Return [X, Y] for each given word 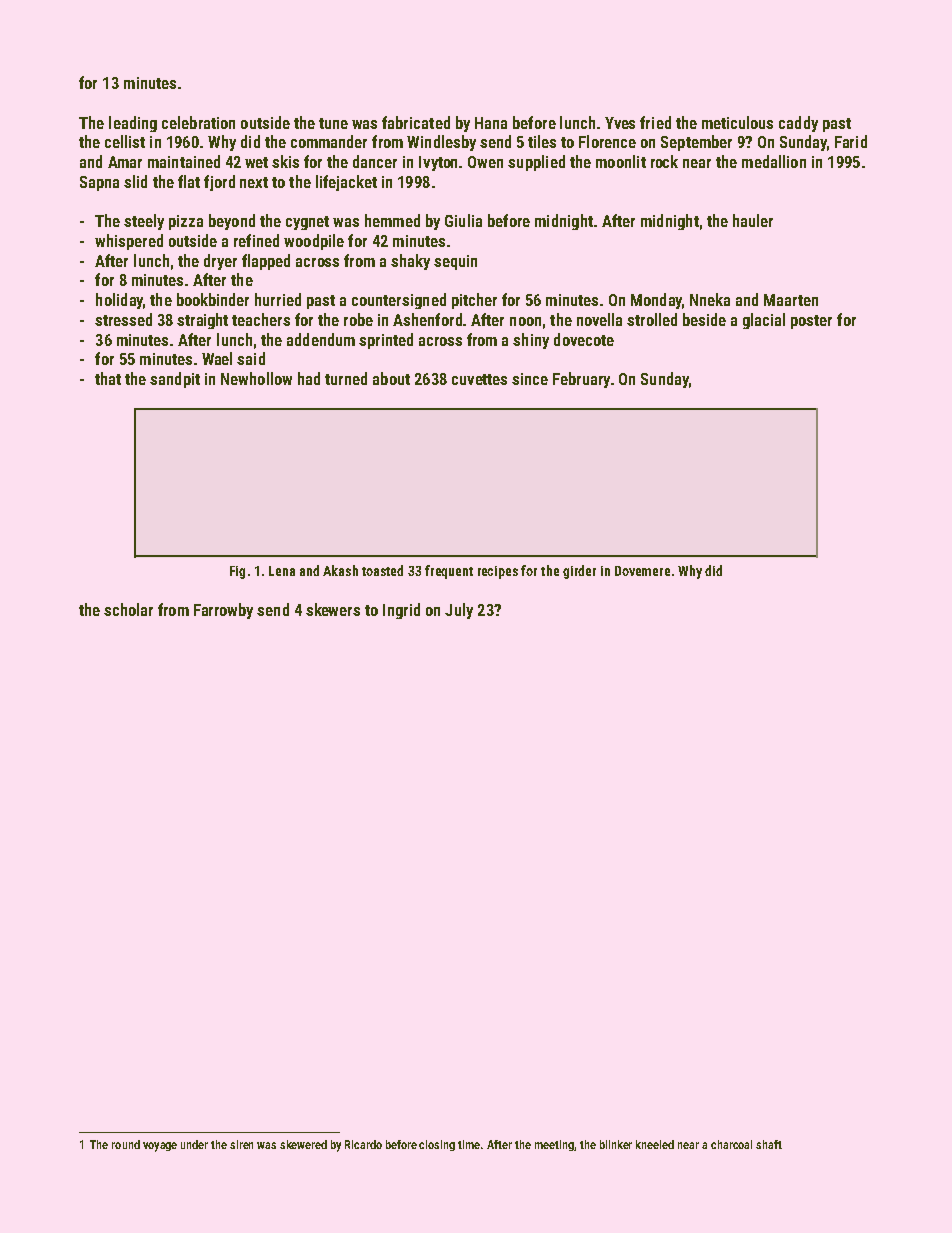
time [469, 1144]
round [126, 1144]
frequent [449, 572]
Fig [237, 572]
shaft [769, 1144]
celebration [198, 122]
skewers [333, 609]
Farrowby [223, 611]
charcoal [731, 1144]
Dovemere [642, 571]
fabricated [416, 122]
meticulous [737, 122]
